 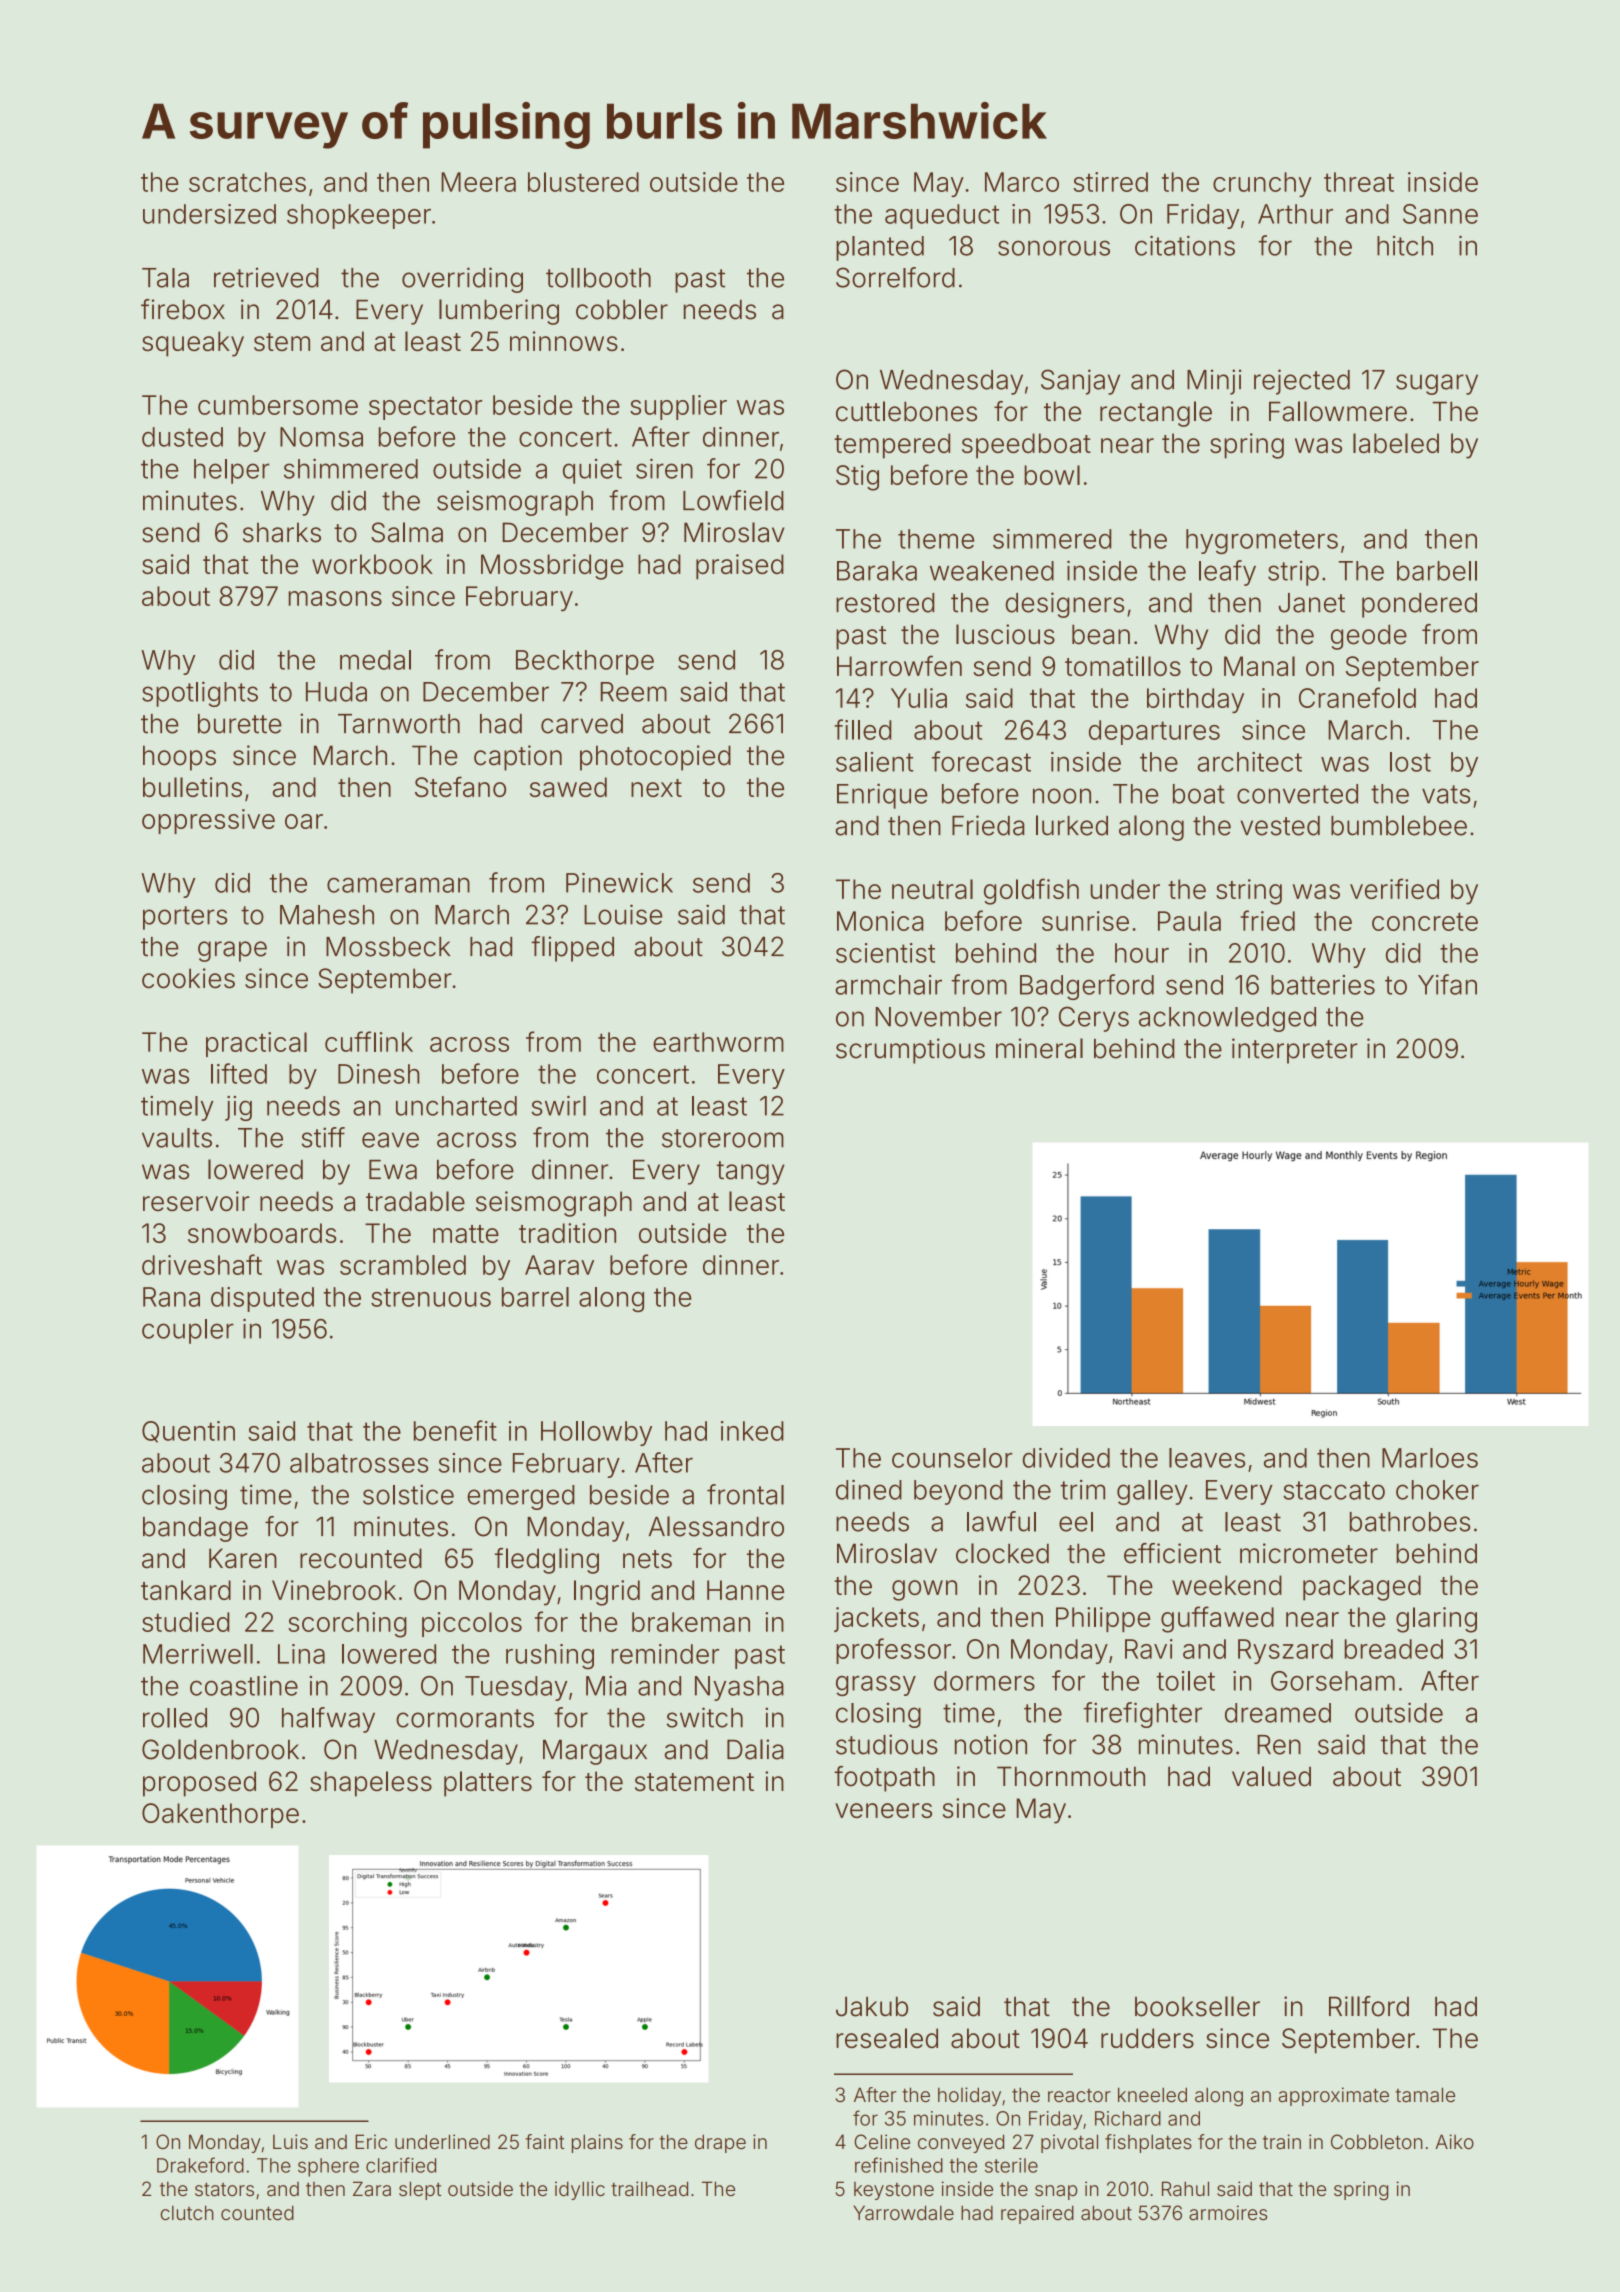 What do you see at coordinates (884, 1779) in the screenshot?
I see `footpath` at bounding box center [884, 1779].
